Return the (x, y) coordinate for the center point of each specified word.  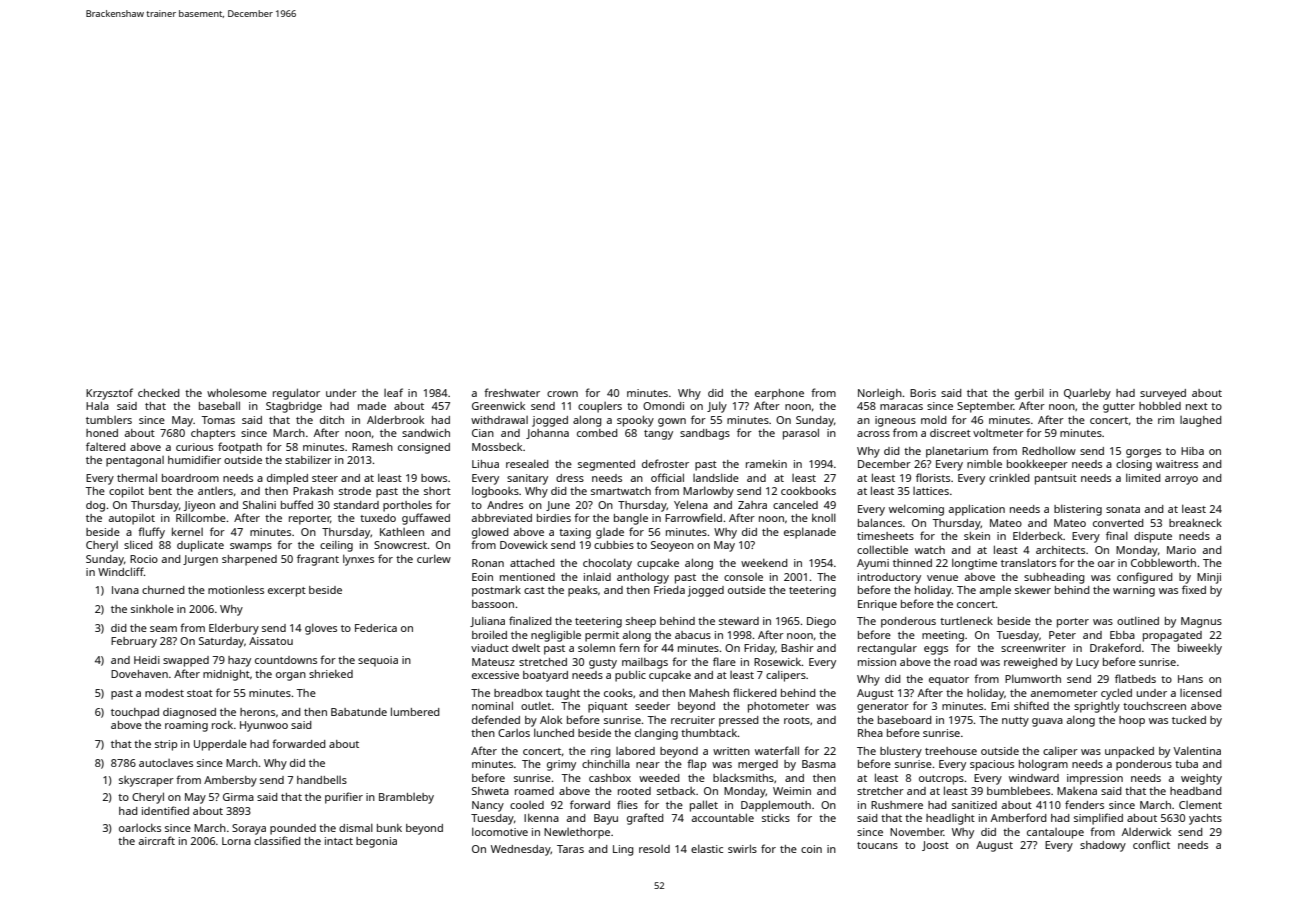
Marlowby (708, 492)
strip (166, 745)
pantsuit (1056, 479)
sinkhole (152, 609)
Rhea (870, 733)
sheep (641, 622)
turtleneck (966, 620)
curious (194, 447)
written (731, 751)
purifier (344, 798)
